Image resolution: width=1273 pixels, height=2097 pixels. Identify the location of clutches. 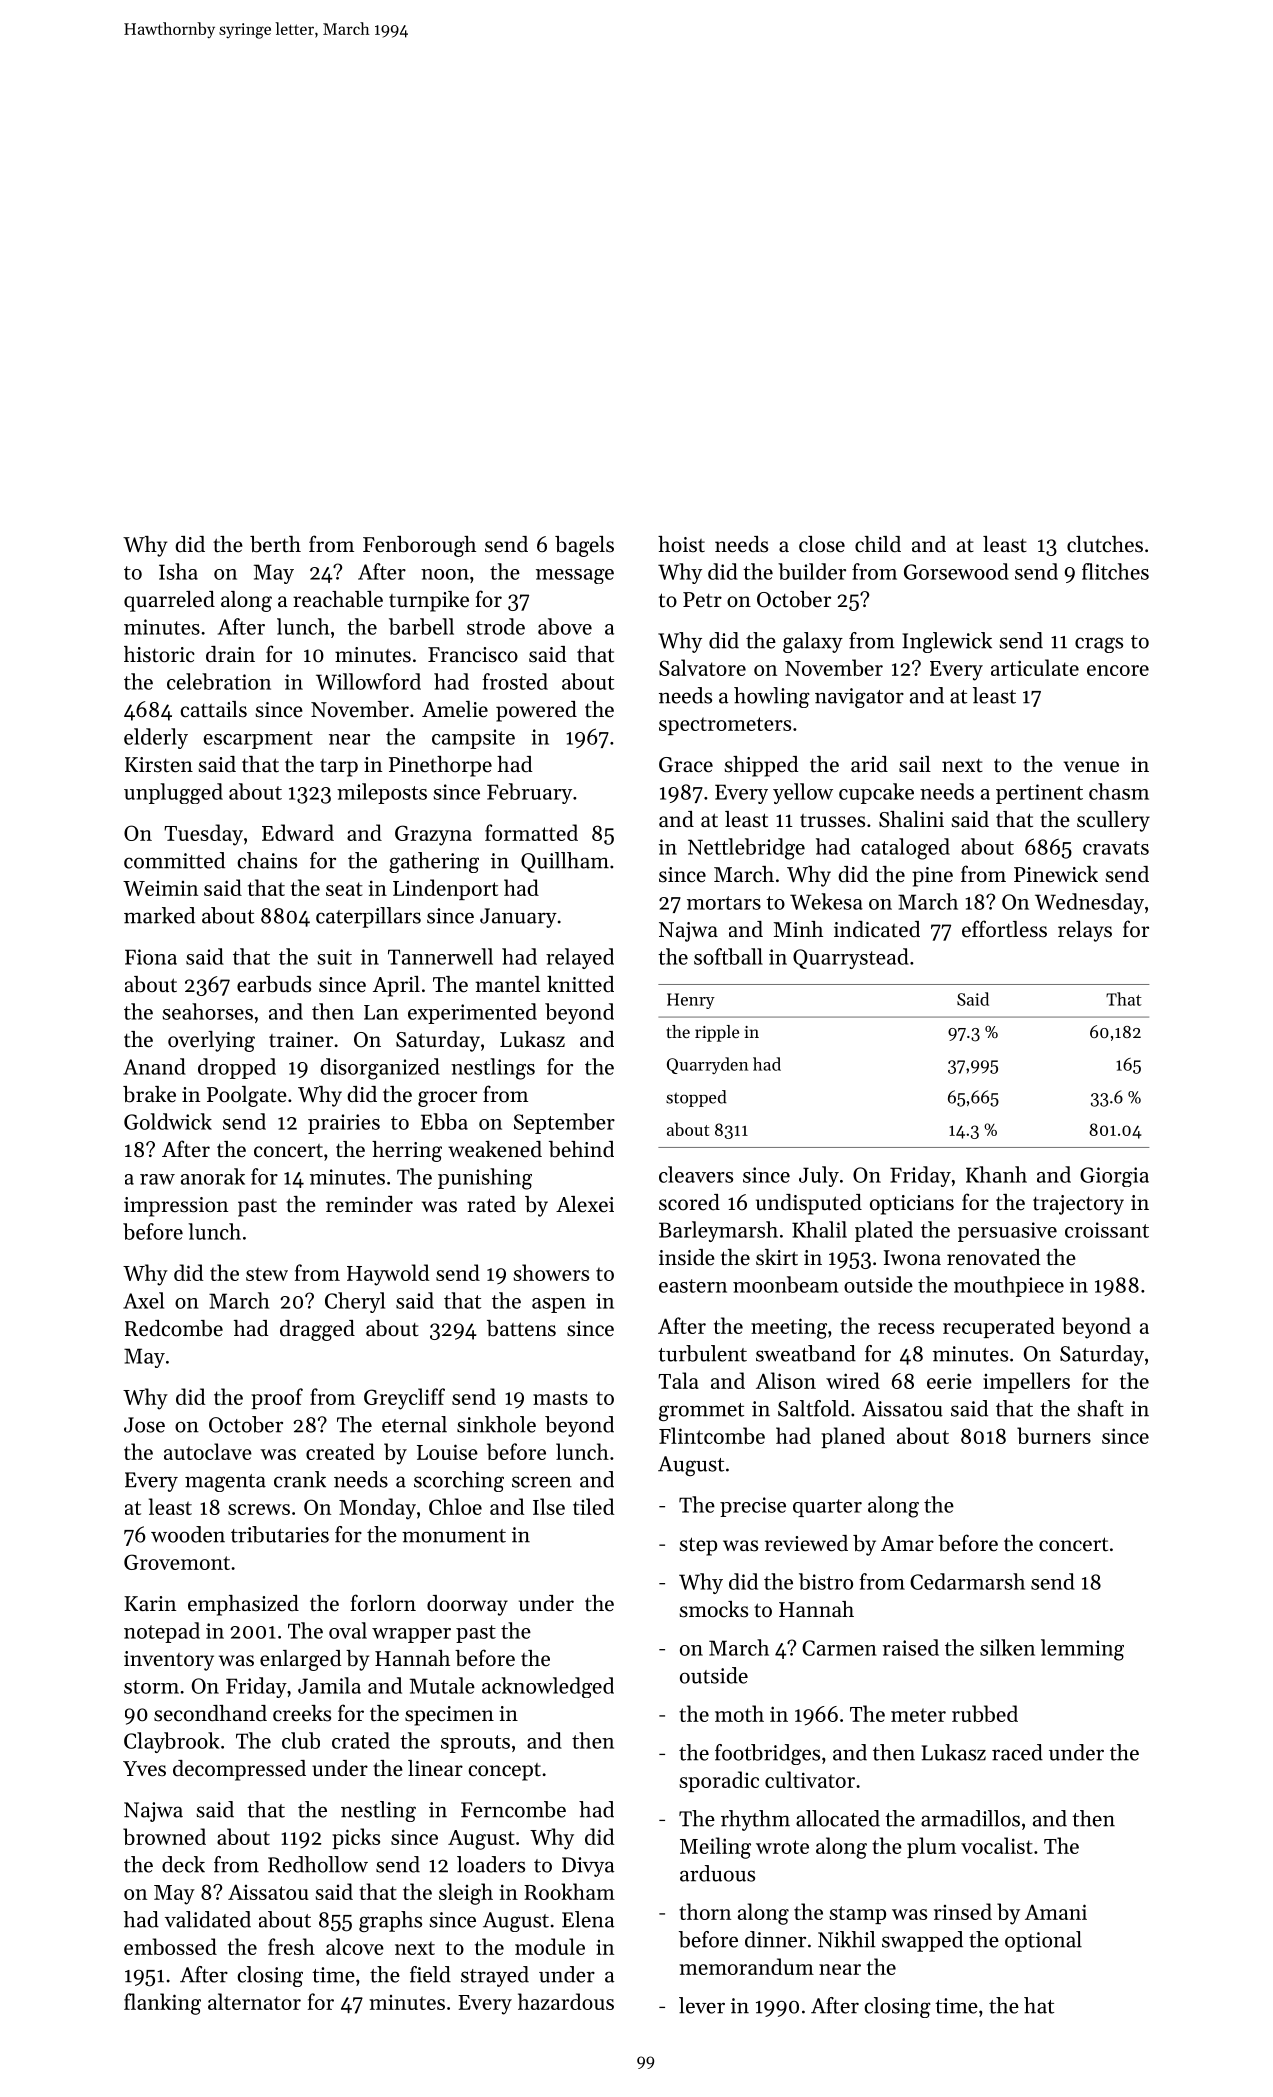
(1105, 544).
